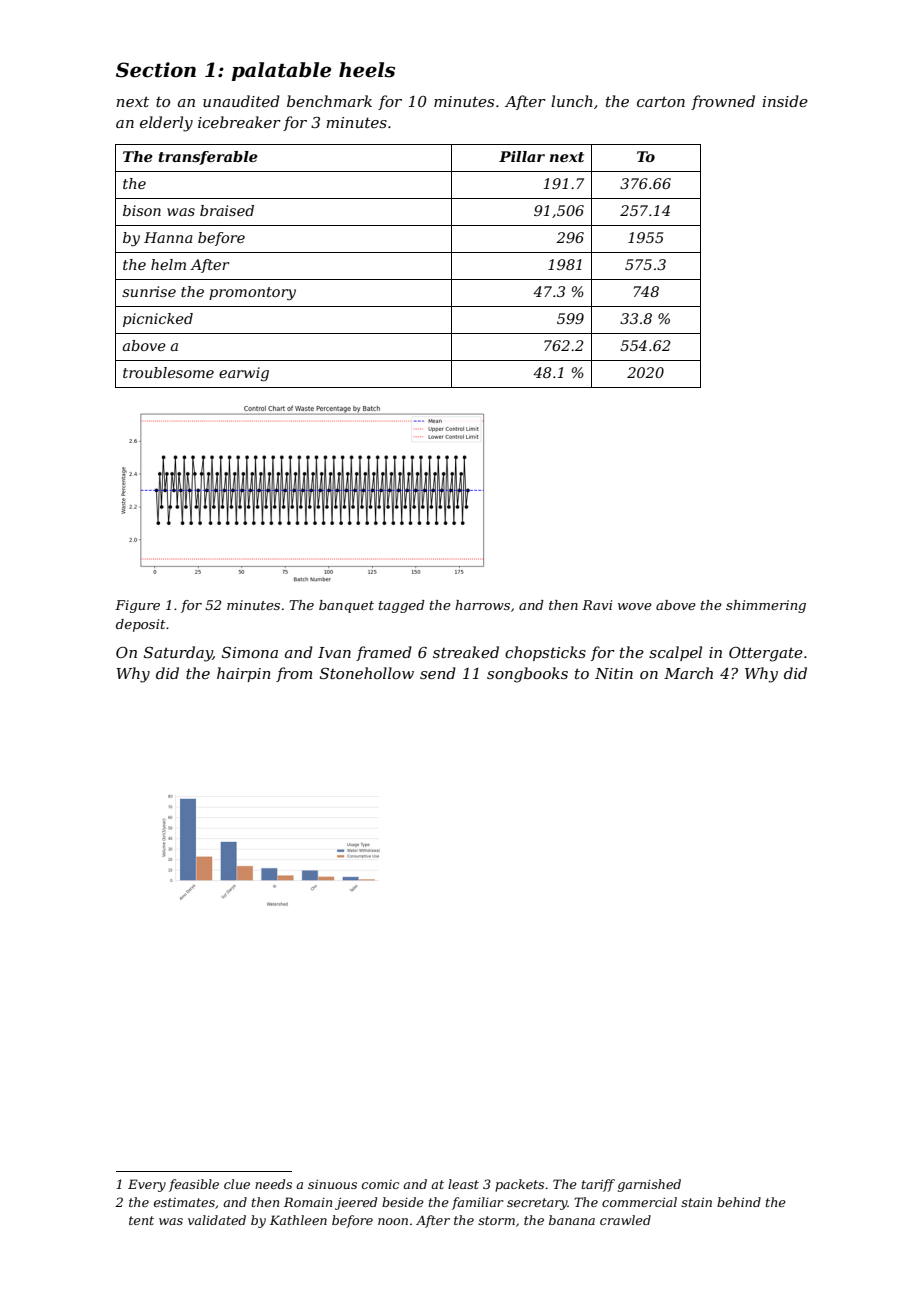 The image size is (924, 1308). What do you see at coordinates (141, 625) in the document?
I see `deposit` at bounding box center [141, 625].
